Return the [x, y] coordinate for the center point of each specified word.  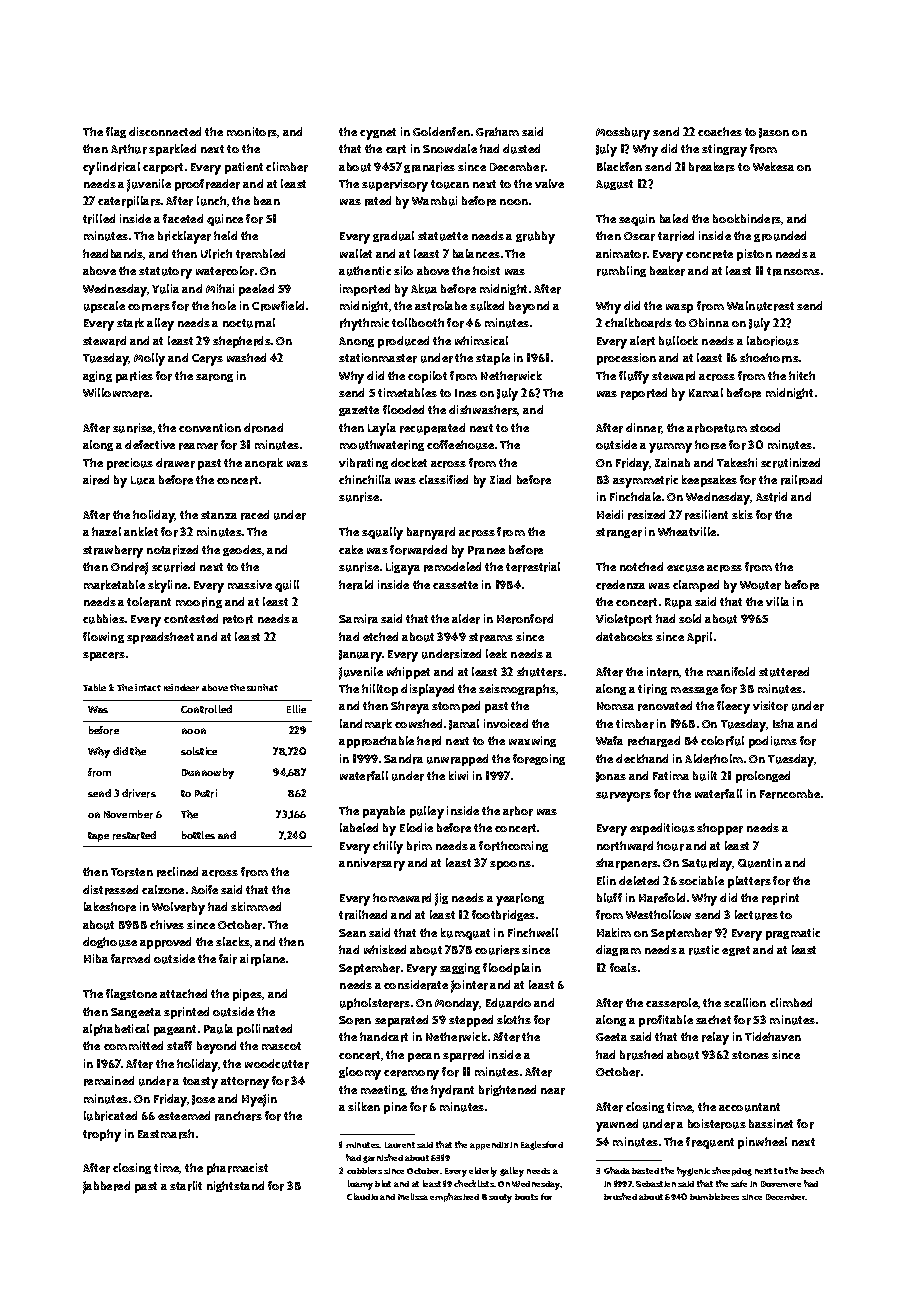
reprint [780, 899]
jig [441, 899]
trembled [260, 254]
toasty [200, 1083]
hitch [802, 375]
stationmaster [378, 358]
